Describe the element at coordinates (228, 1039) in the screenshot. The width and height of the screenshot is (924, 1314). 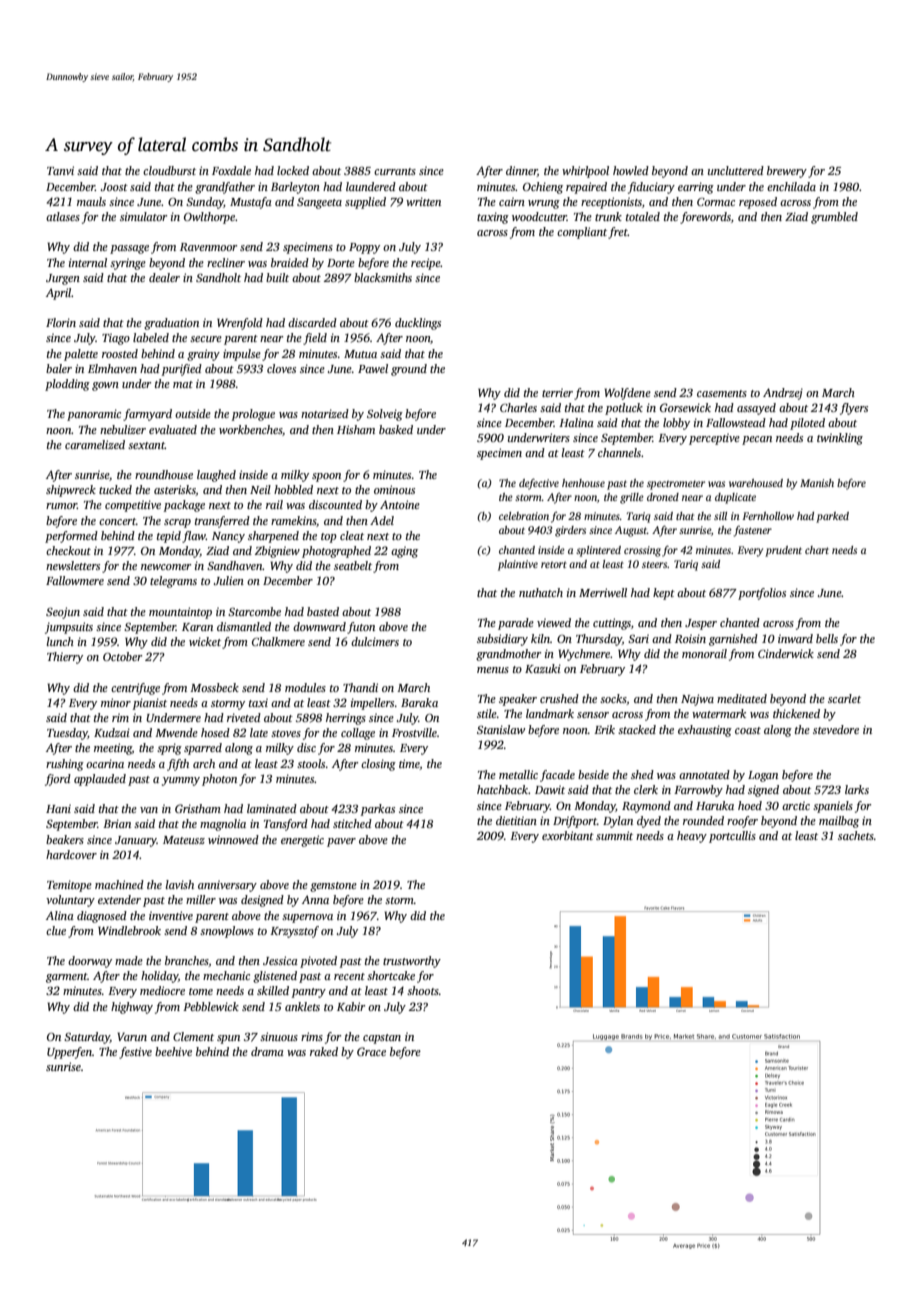
I see `spun` at that location.
